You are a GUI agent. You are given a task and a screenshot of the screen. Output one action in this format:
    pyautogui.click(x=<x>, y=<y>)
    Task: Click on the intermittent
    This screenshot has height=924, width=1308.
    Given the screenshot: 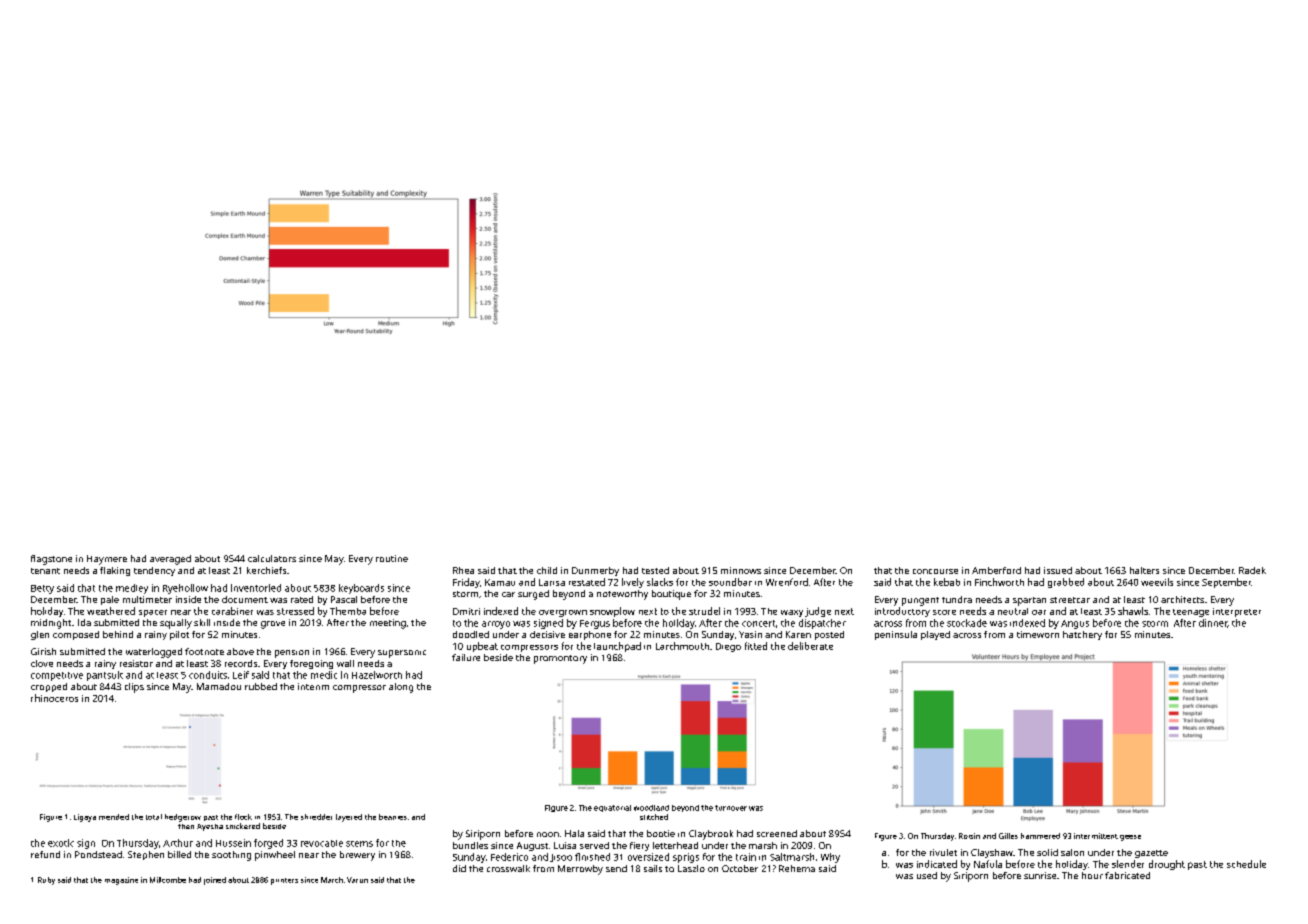 What is the action you would take?
    pyautogui.click(x=1096, y=836)
